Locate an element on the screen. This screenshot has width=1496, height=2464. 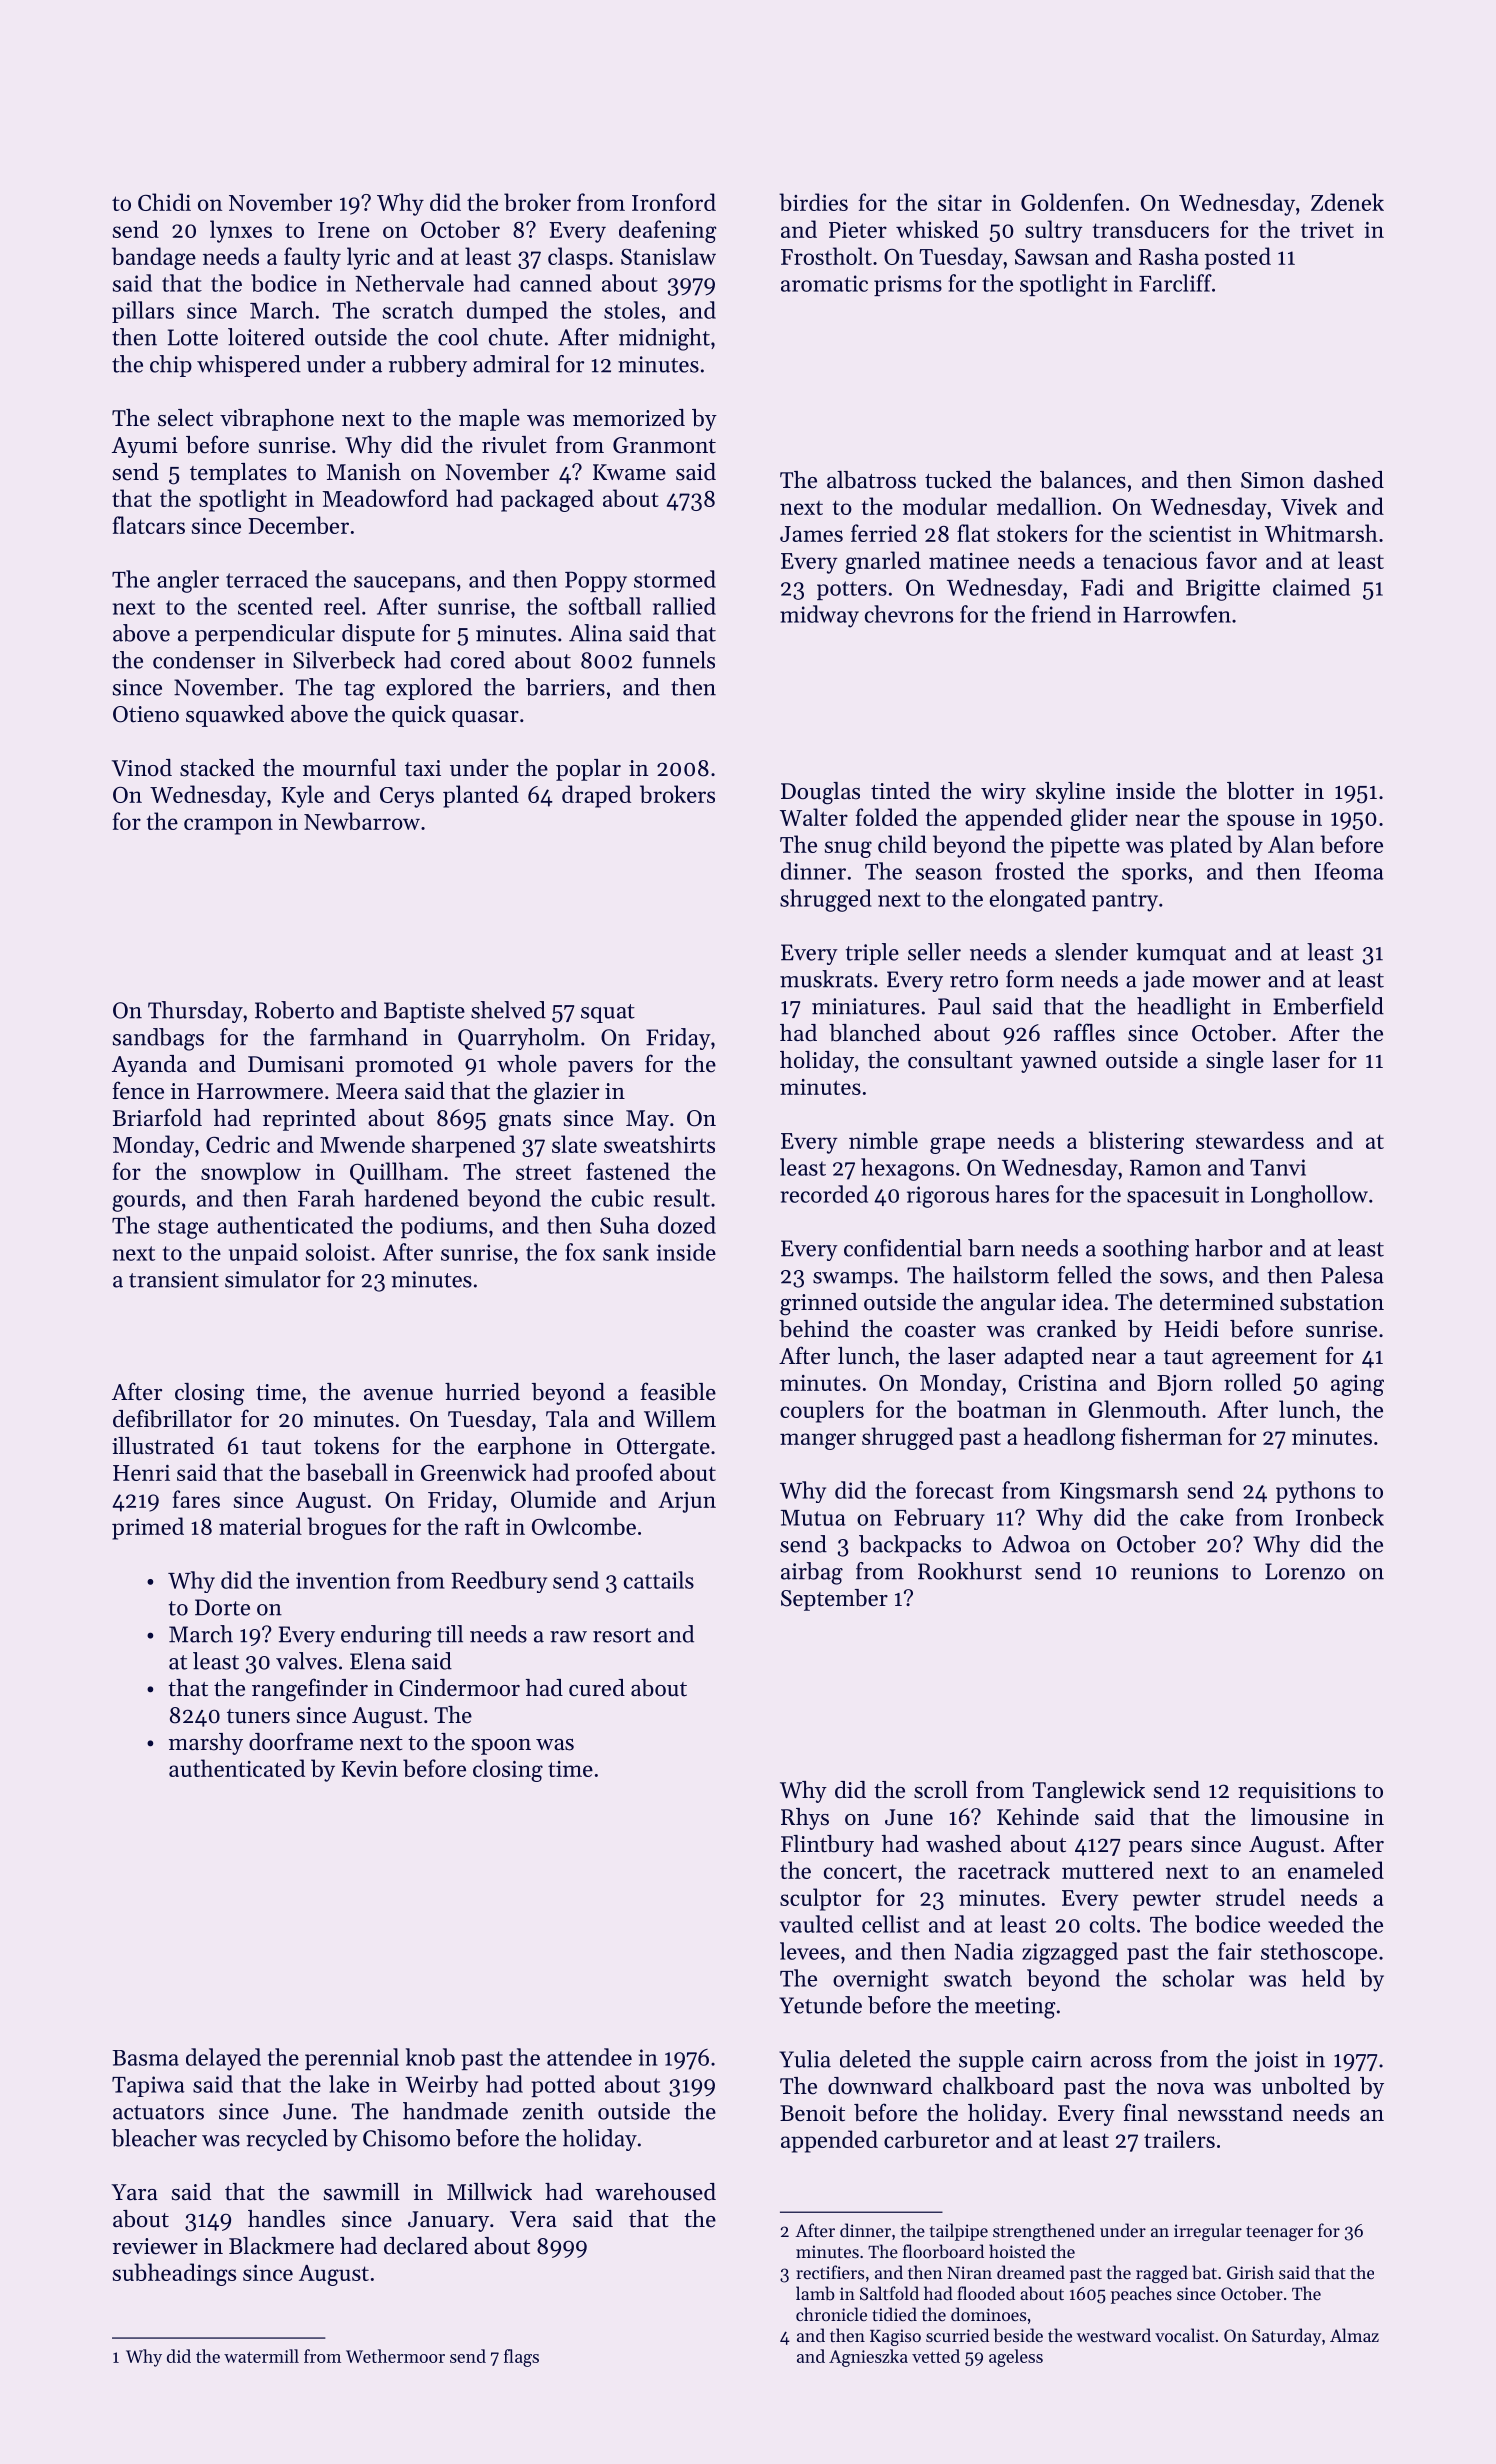
midnight is located at coordinates (664, 339).
